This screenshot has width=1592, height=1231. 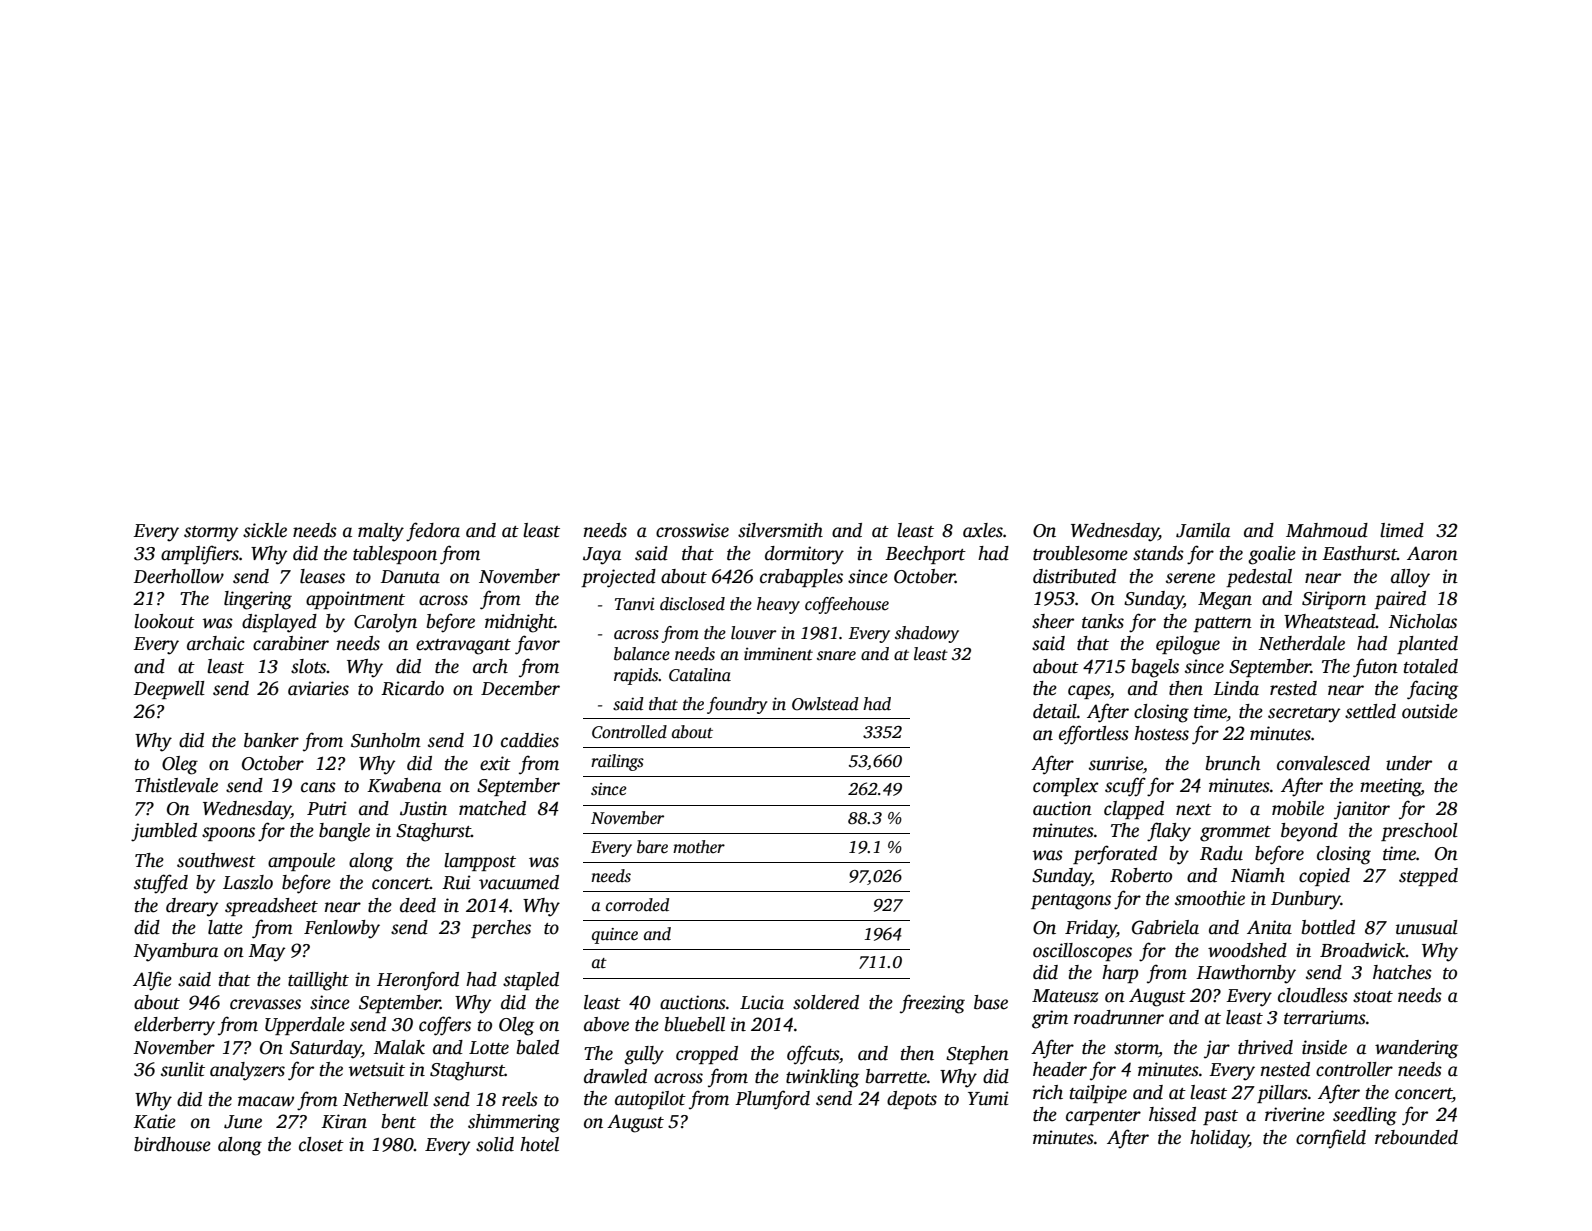 I want to click on May, so click(x=266, y=953).
